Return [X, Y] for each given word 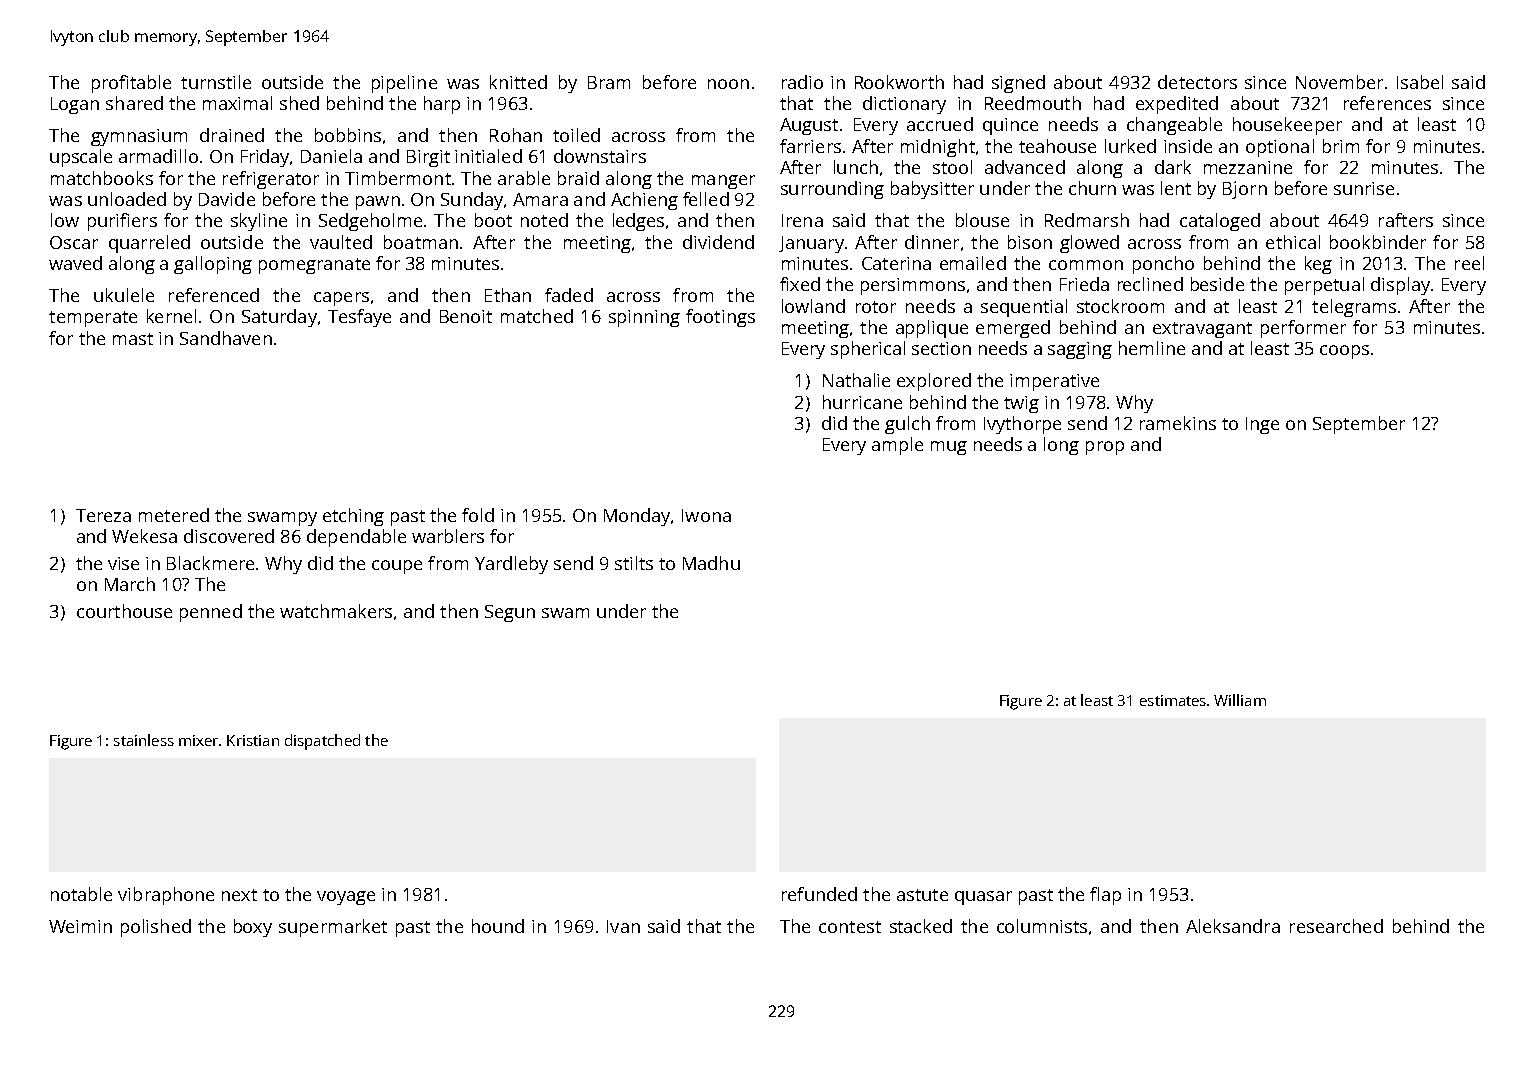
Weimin [80, 926]
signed [1018, 84]
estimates [1174, 700]
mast [133, 339]
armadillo [158, 156]
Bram [609, 82]
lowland [813, 306]
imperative [1054, 382]
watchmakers [336, 611]
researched [1336, 926]
